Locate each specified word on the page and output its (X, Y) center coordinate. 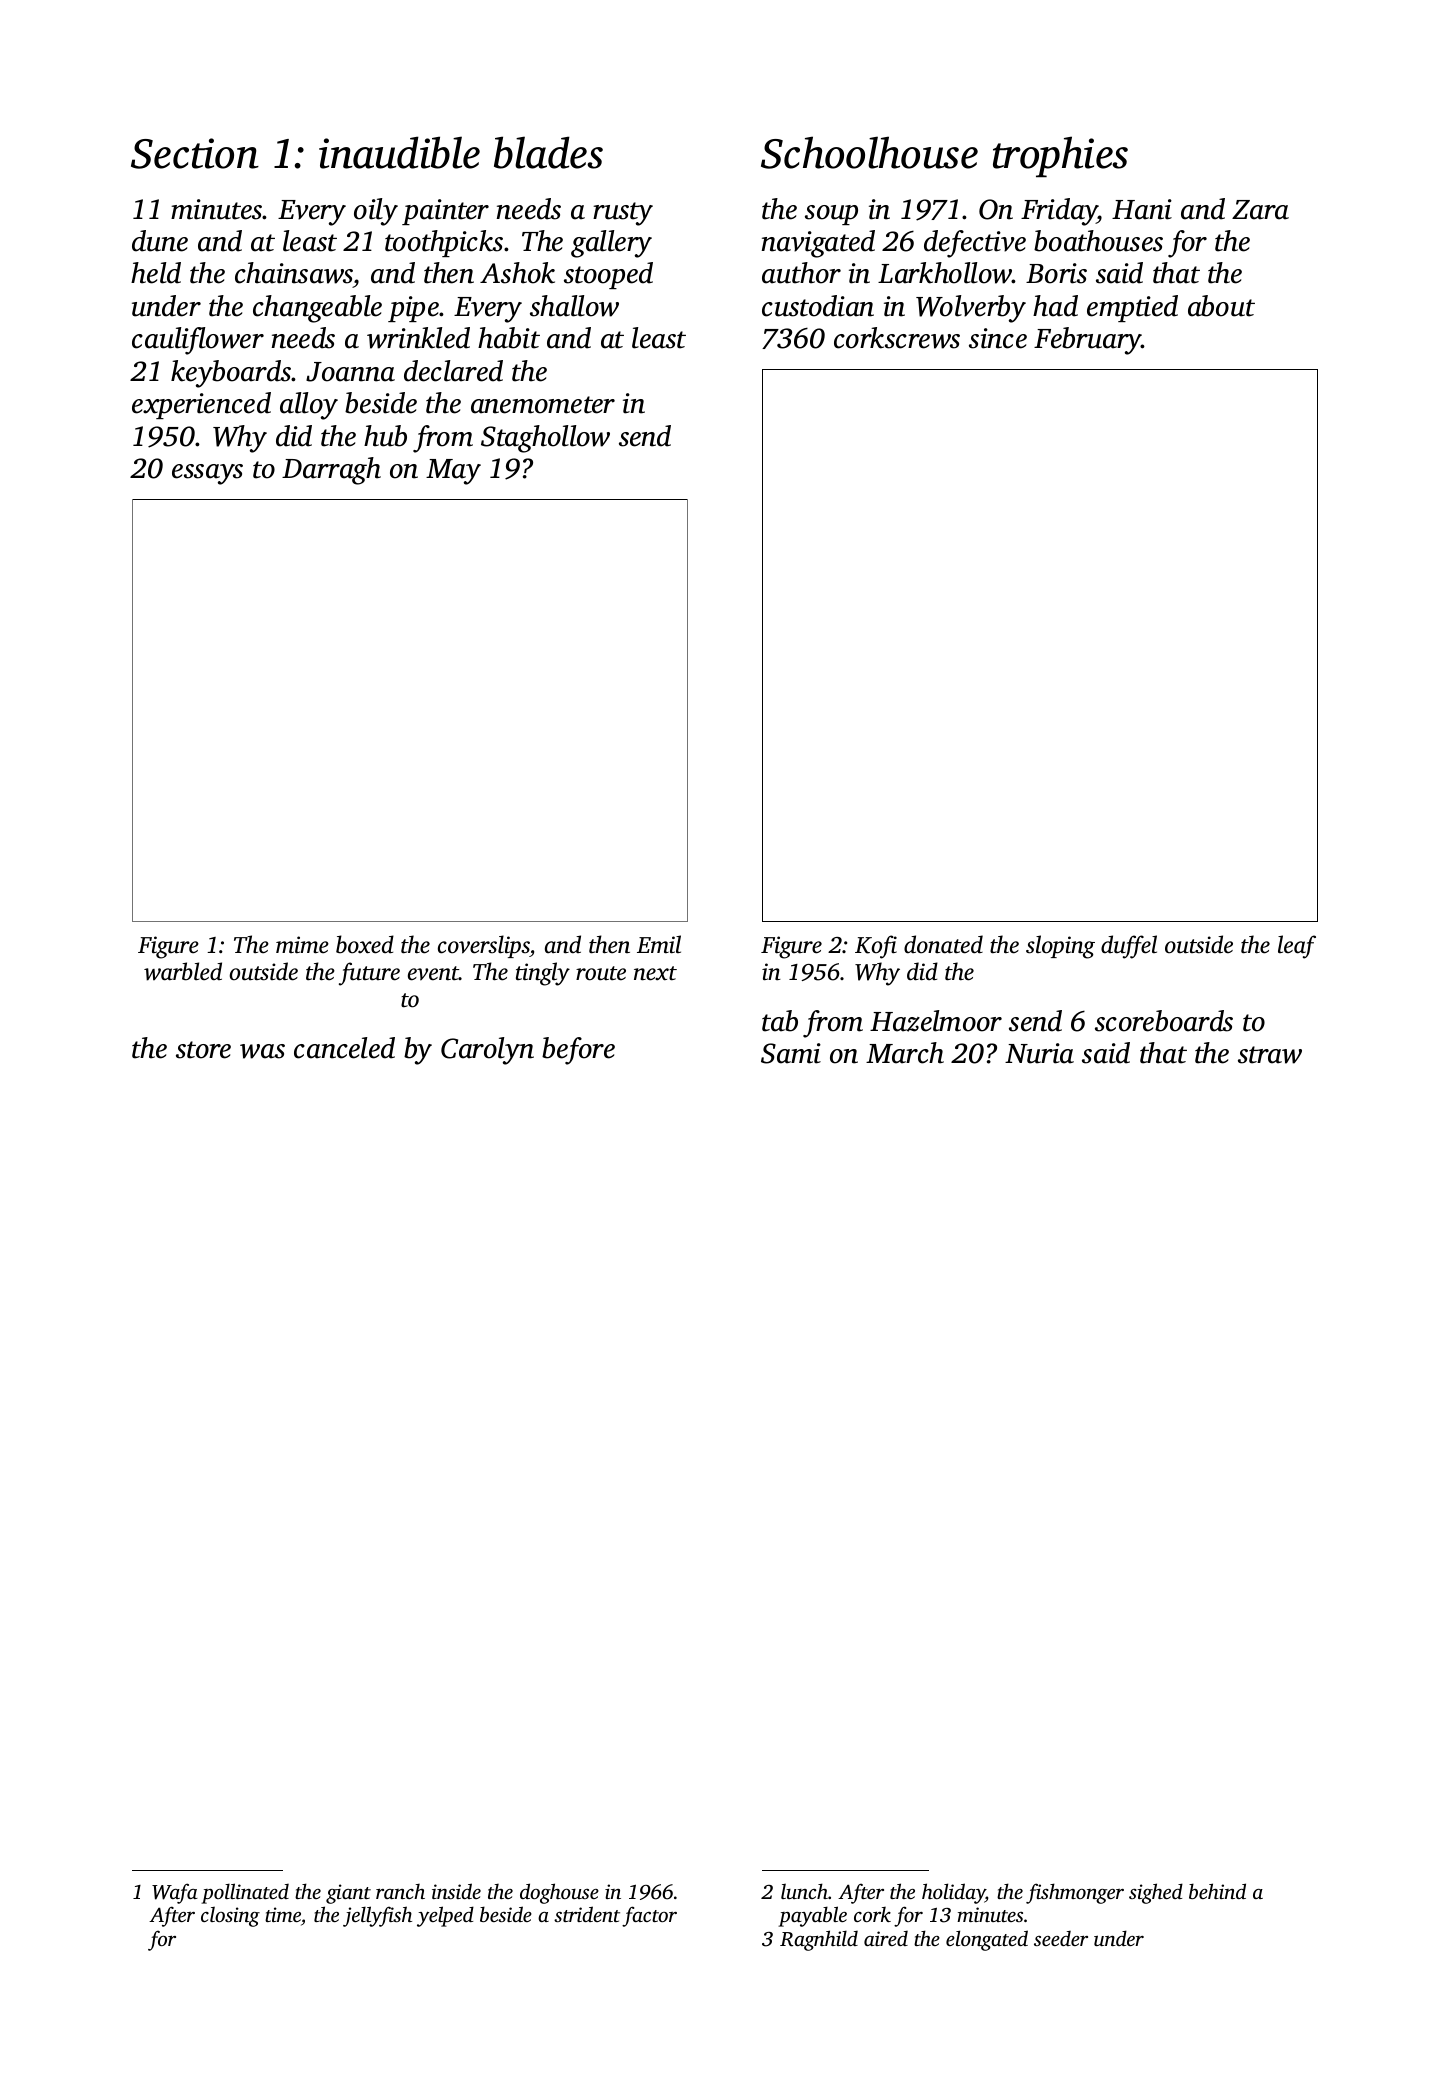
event (433, 973)
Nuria (1039, 1053)
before (578, 1051)
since (998, 338)
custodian (818, 306)
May (453, 472)
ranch (400, 1891)
